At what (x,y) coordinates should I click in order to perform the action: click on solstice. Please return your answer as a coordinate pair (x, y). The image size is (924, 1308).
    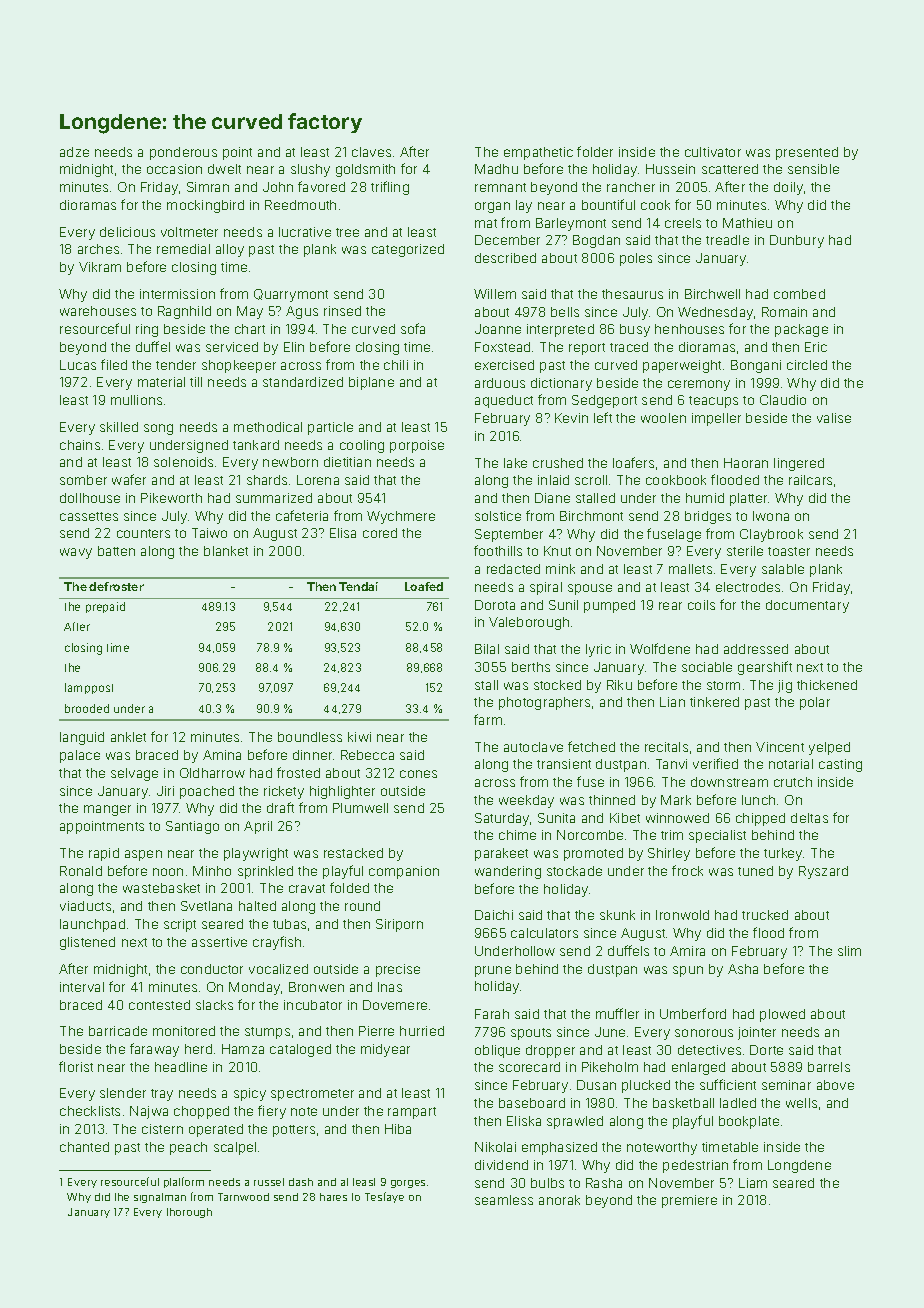
    Looking at the image, I should click on (498, 516).
